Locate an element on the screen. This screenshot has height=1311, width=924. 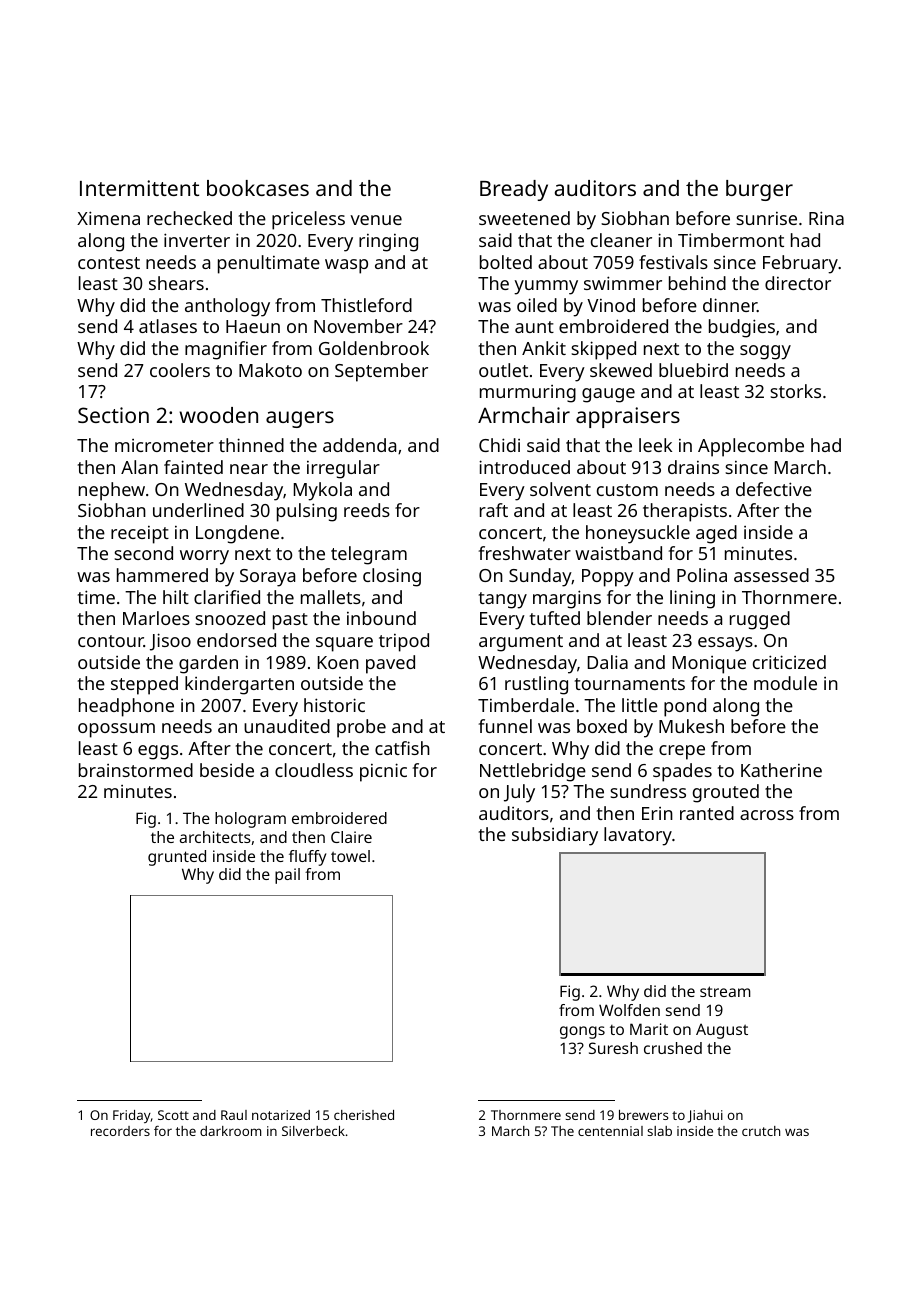
Claire is located at coordinates (351, 837).
